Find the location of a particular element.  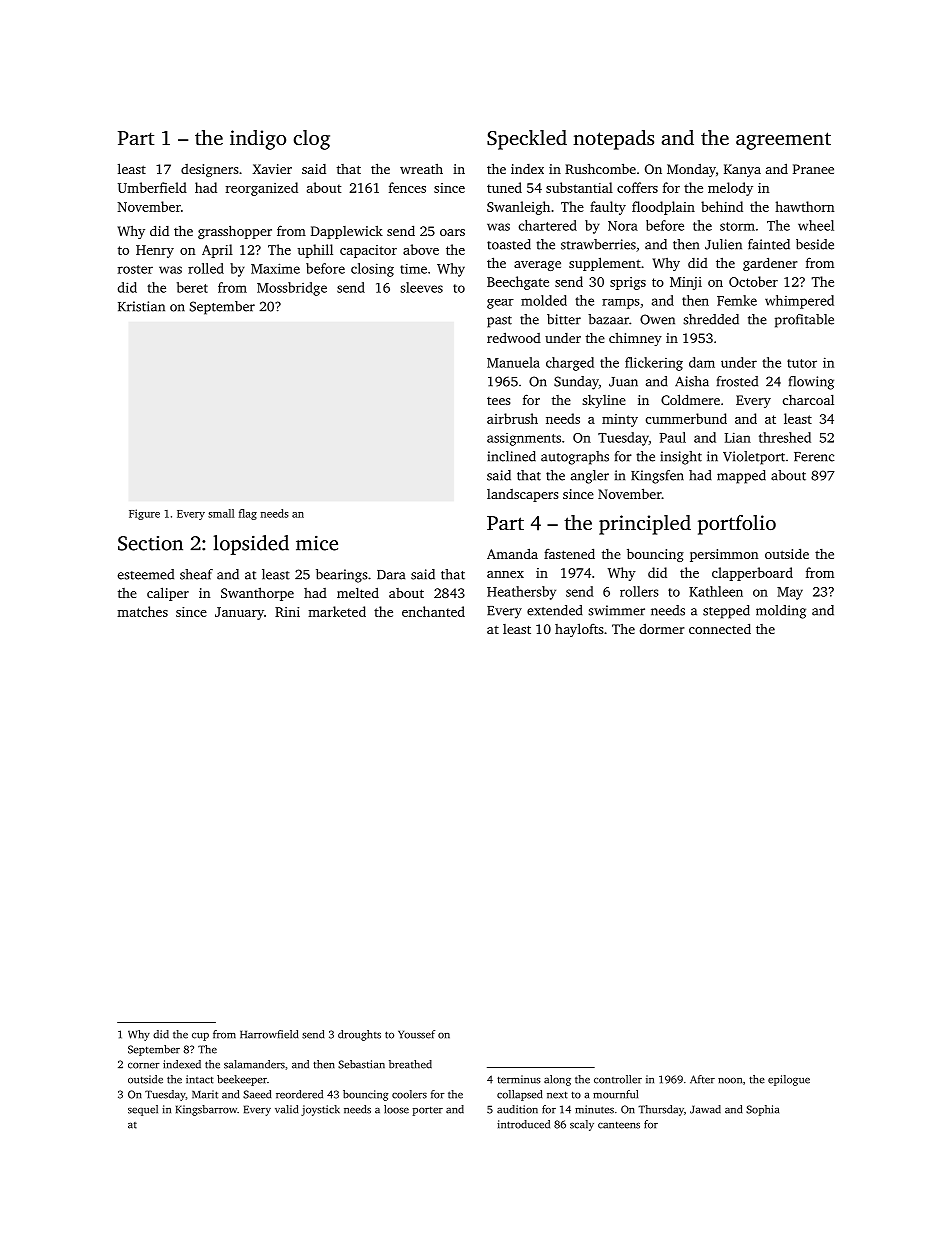

sequel is located at coordinates (143, 1110).
